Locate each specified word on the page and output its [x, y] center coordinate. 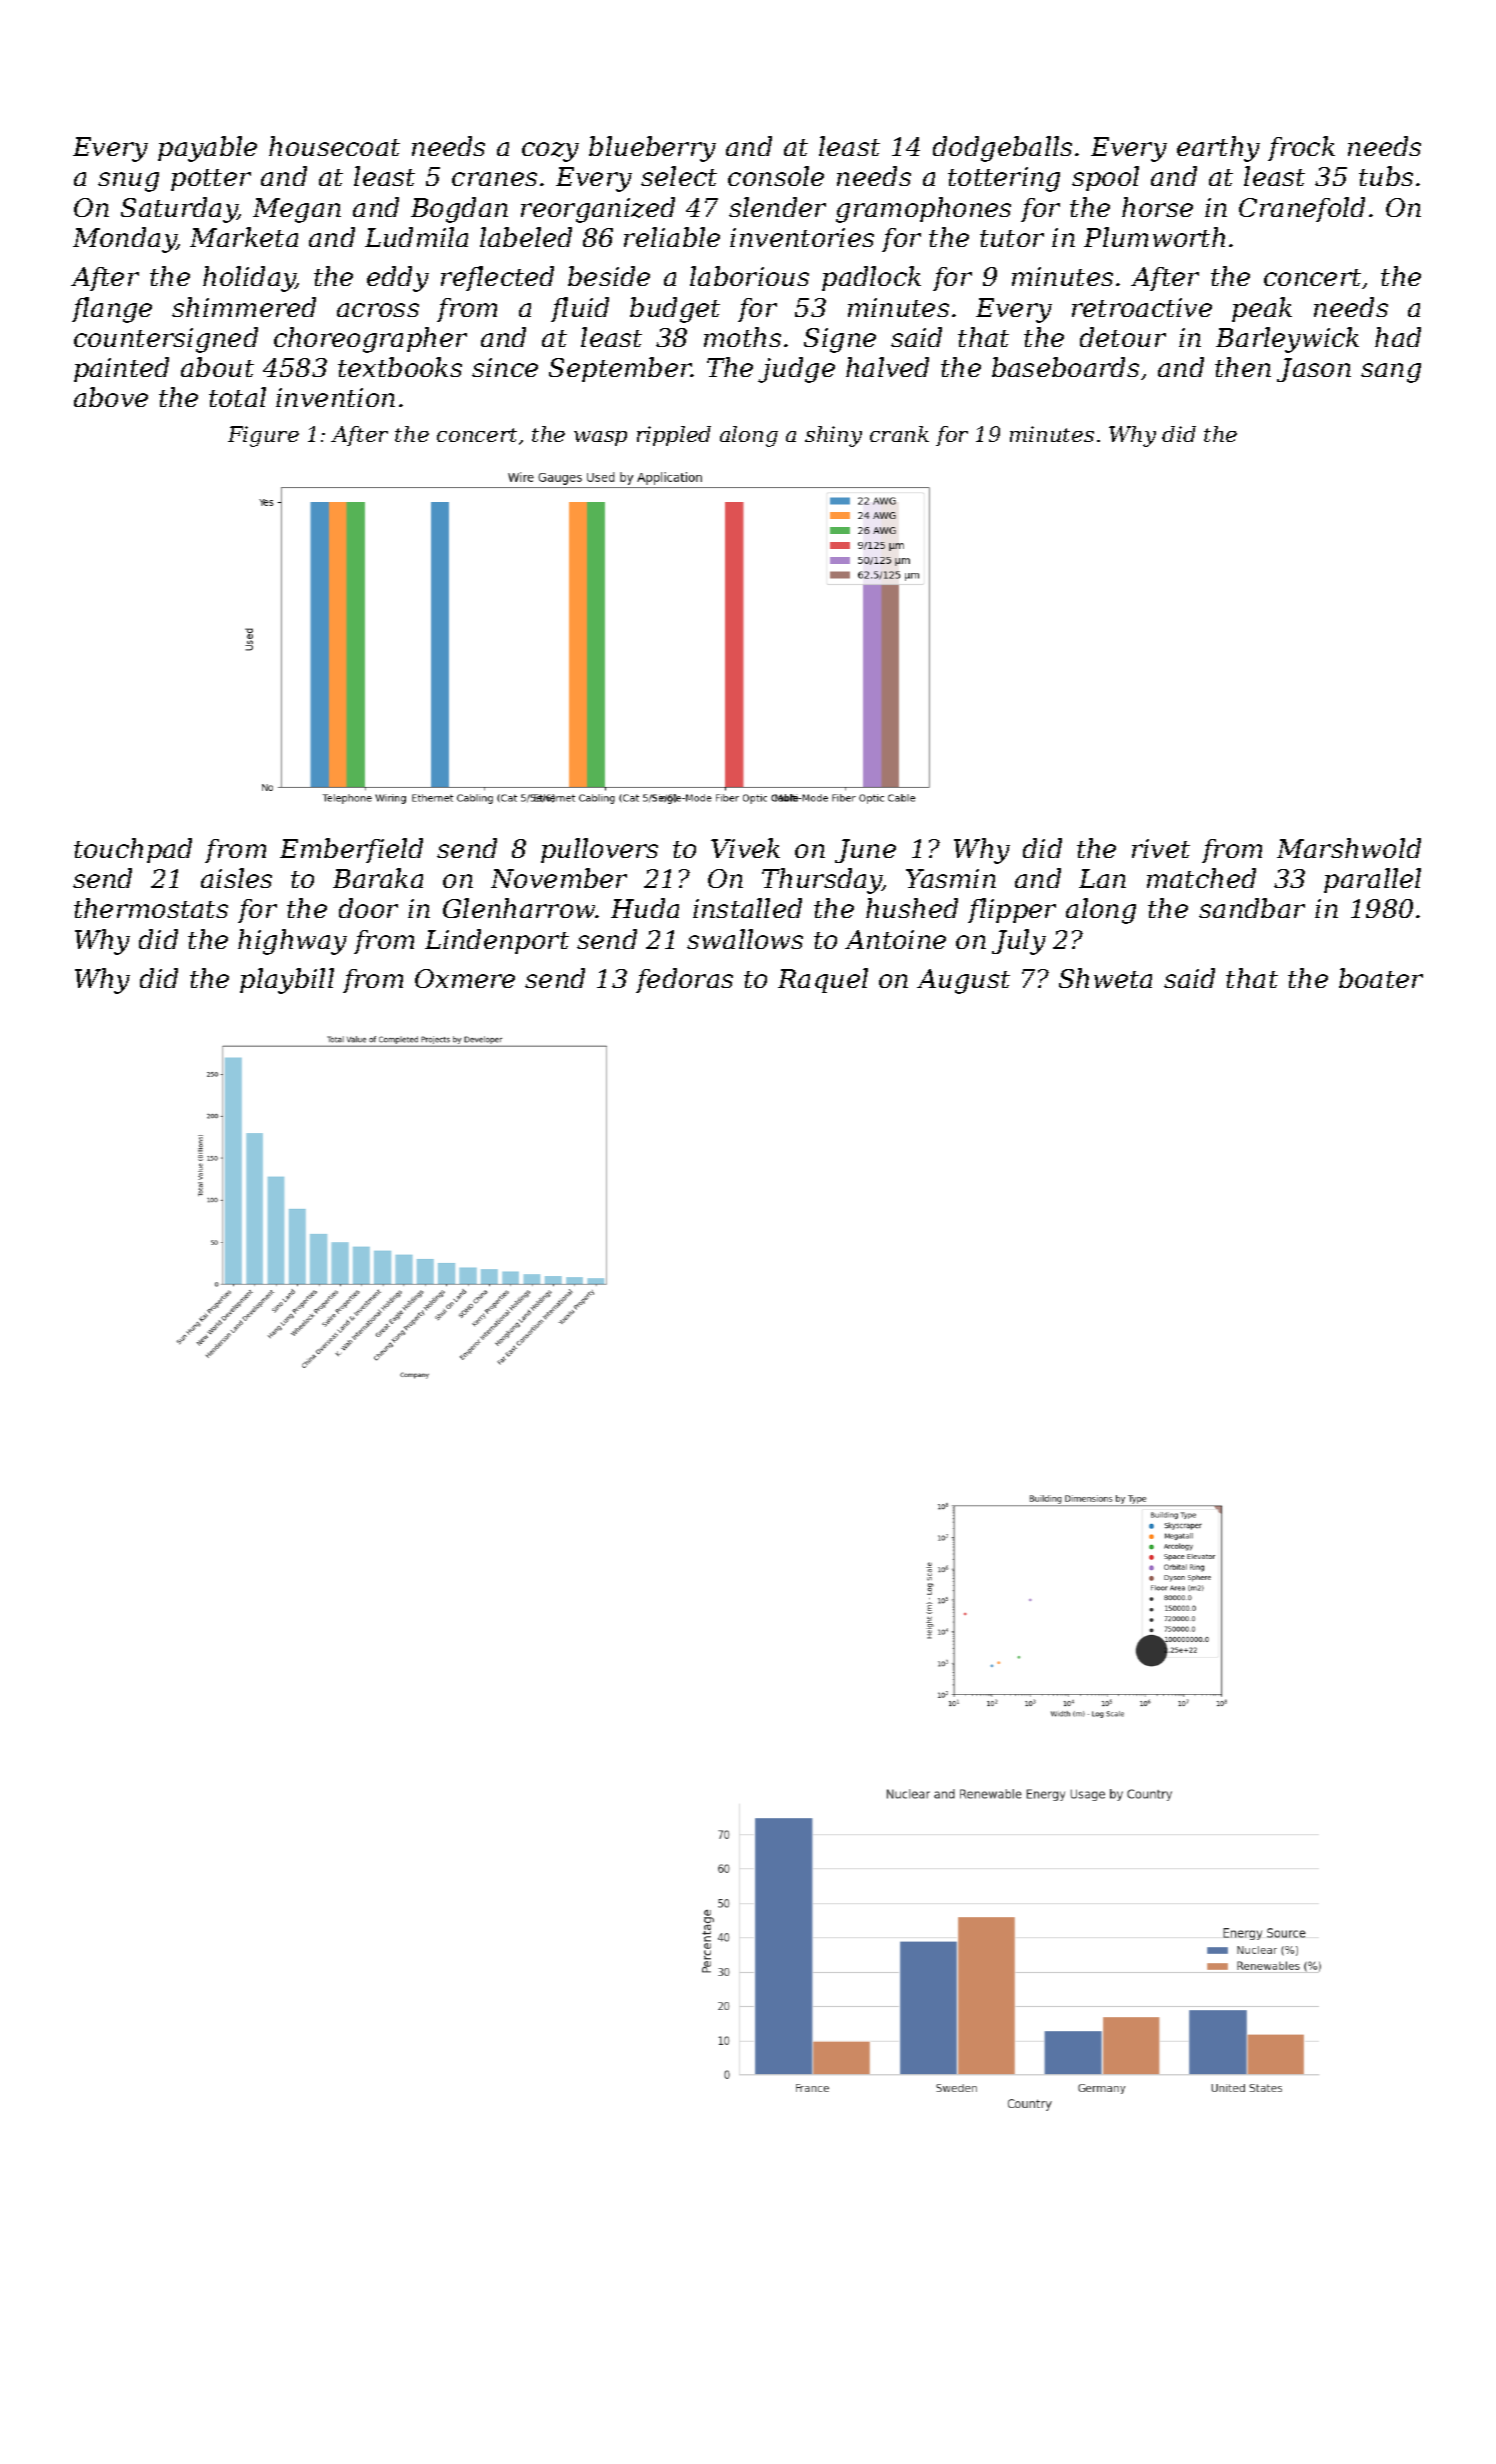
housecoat [334, 146]
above [111, 397]
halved [887, 367]
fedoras [684, 980]
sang [1391, 373]
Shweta [1105, 978]
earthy [1218, 149]
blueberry [652, 149]
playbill [287, 981]
